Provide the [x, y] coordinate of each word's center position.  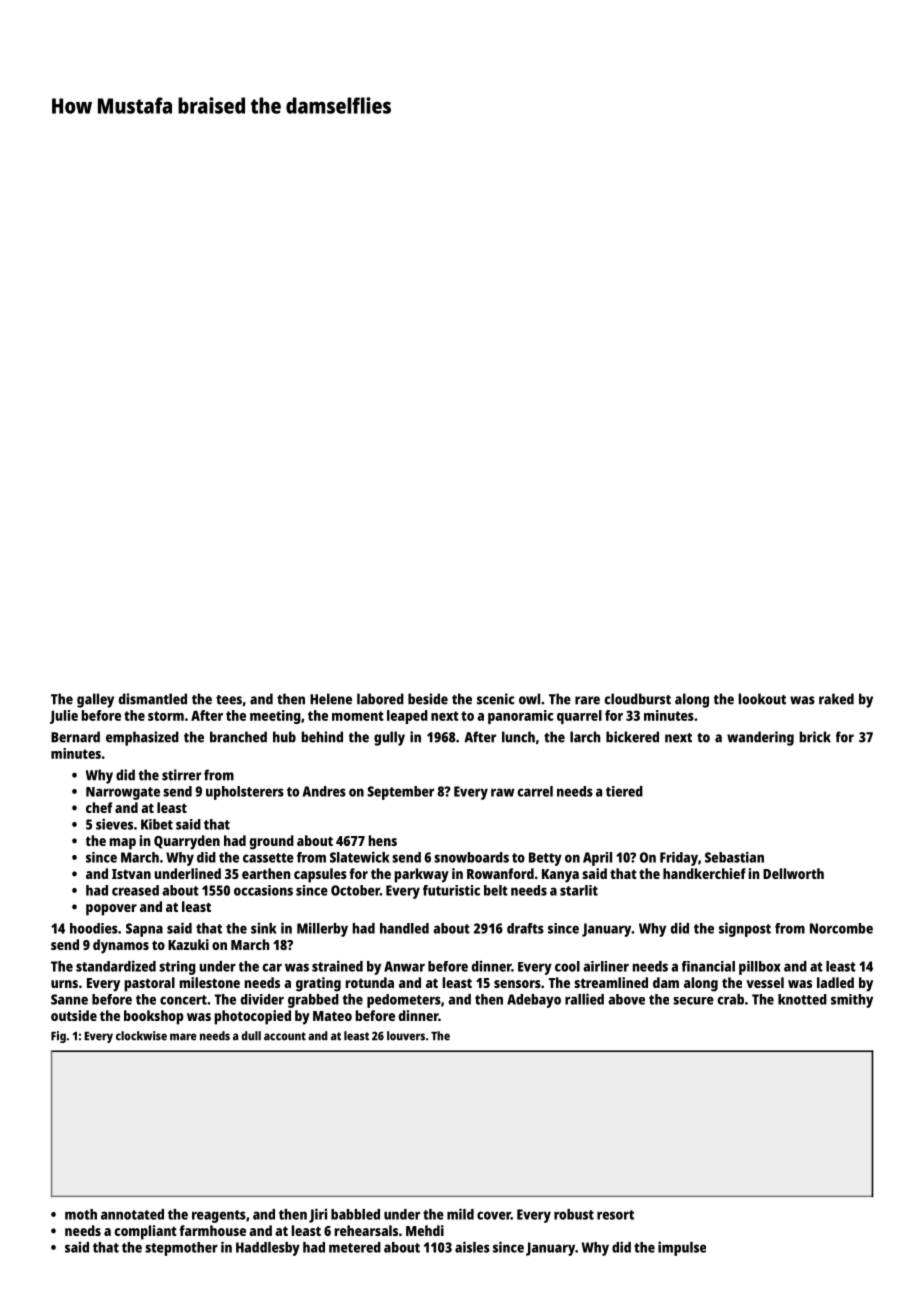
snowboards [471, 857]
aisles [472, 1247]
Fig [58, 1037]
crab [731, 999]
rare [587, 700]
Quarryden [187, 842]
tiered [624, 791]
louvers [406, 1036]
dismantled [153, 699]
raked [836, 699]
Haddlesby [268, 1249]
